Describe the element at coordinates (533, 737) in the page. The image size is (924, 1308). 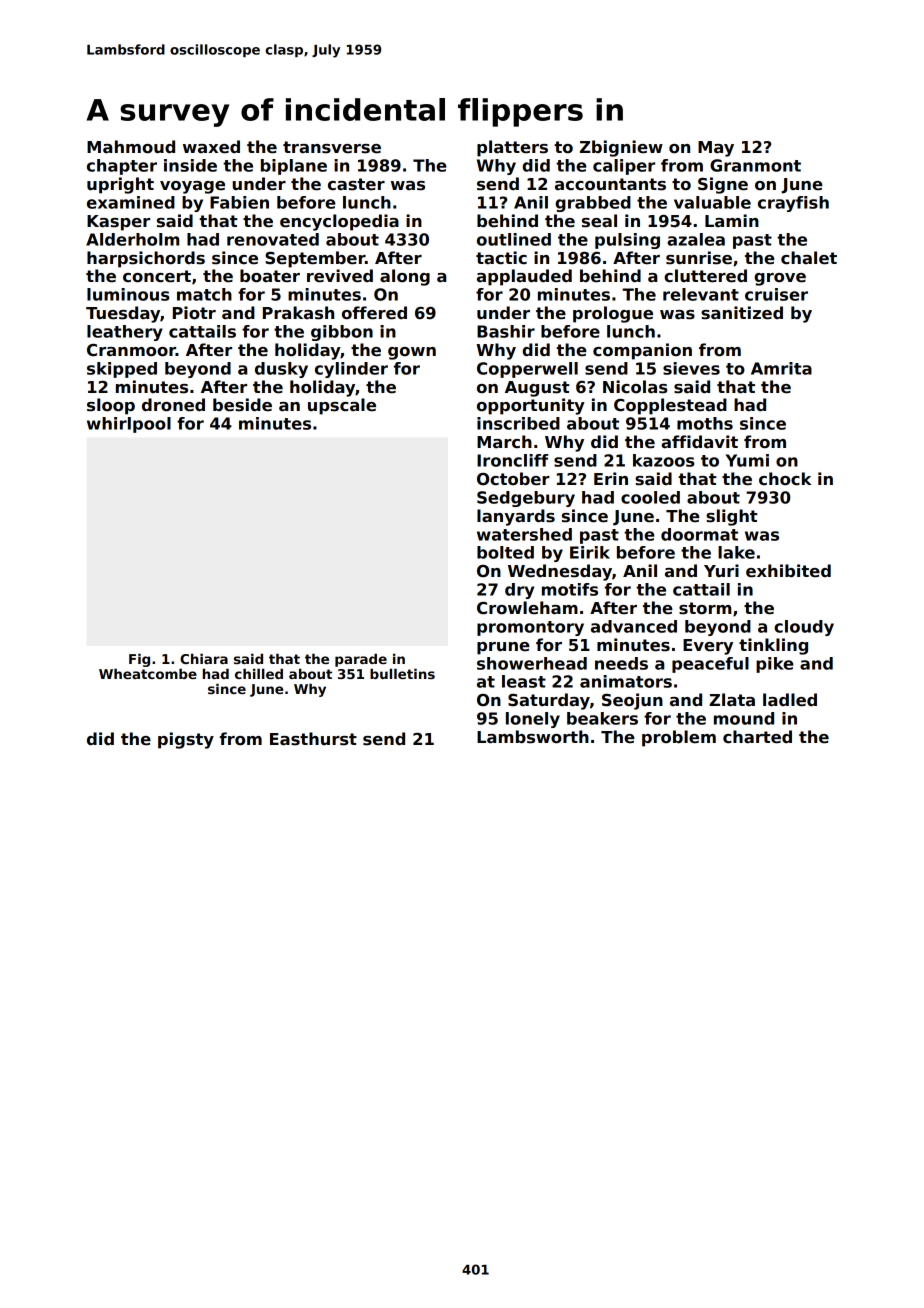
I see `Lambsworth` at that location.
